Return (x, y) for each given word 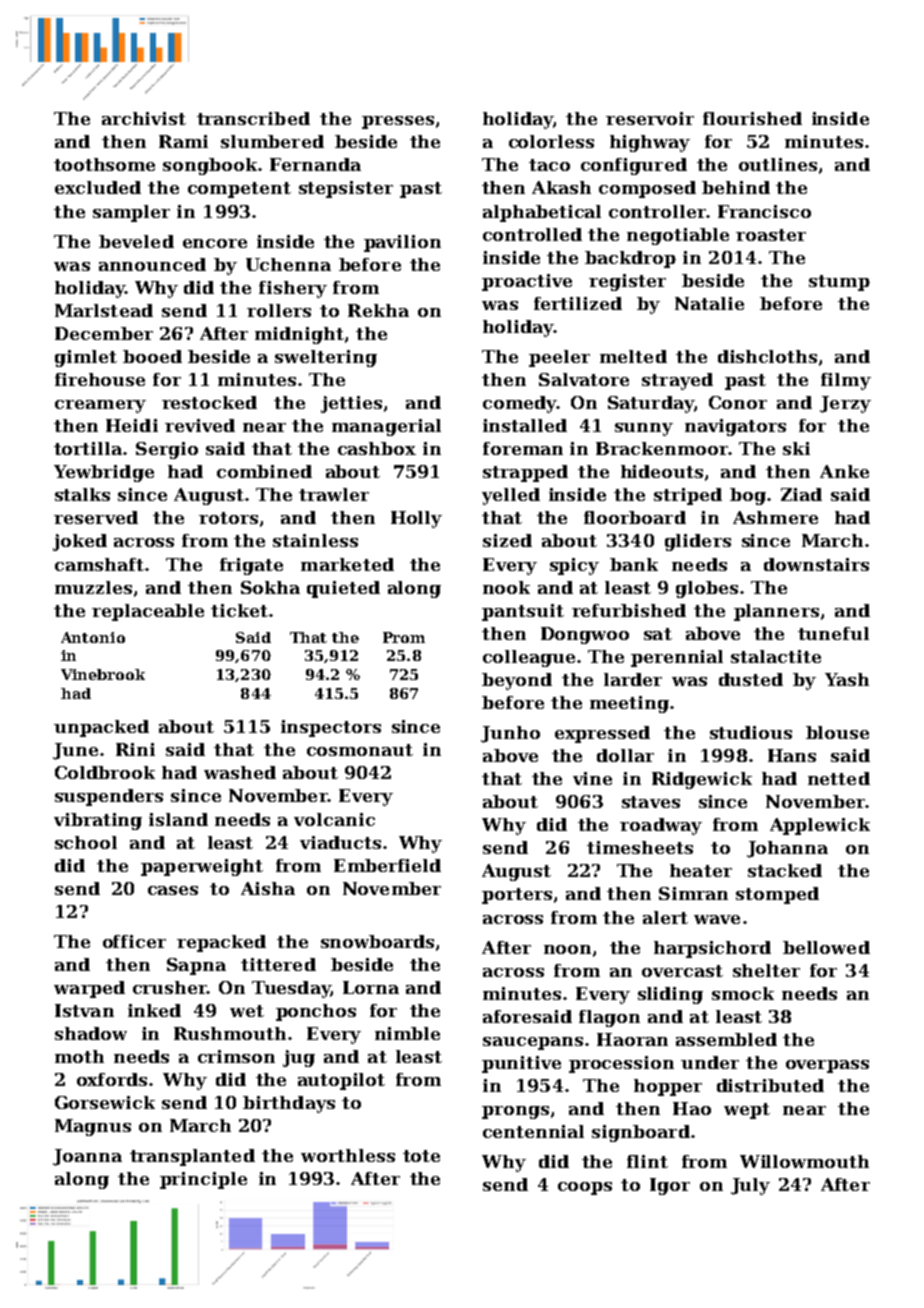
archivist (144, 118)
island (178, 819)
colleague (529, 658)
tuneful (833, 633)
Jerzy (845, 404)
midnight (299, 335)
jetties (351, 404)
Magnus (93, 1127)
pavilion (402, 243)
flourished (752, 118)
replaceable (148, 612)
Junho (510, 734)
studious (751, 732)
